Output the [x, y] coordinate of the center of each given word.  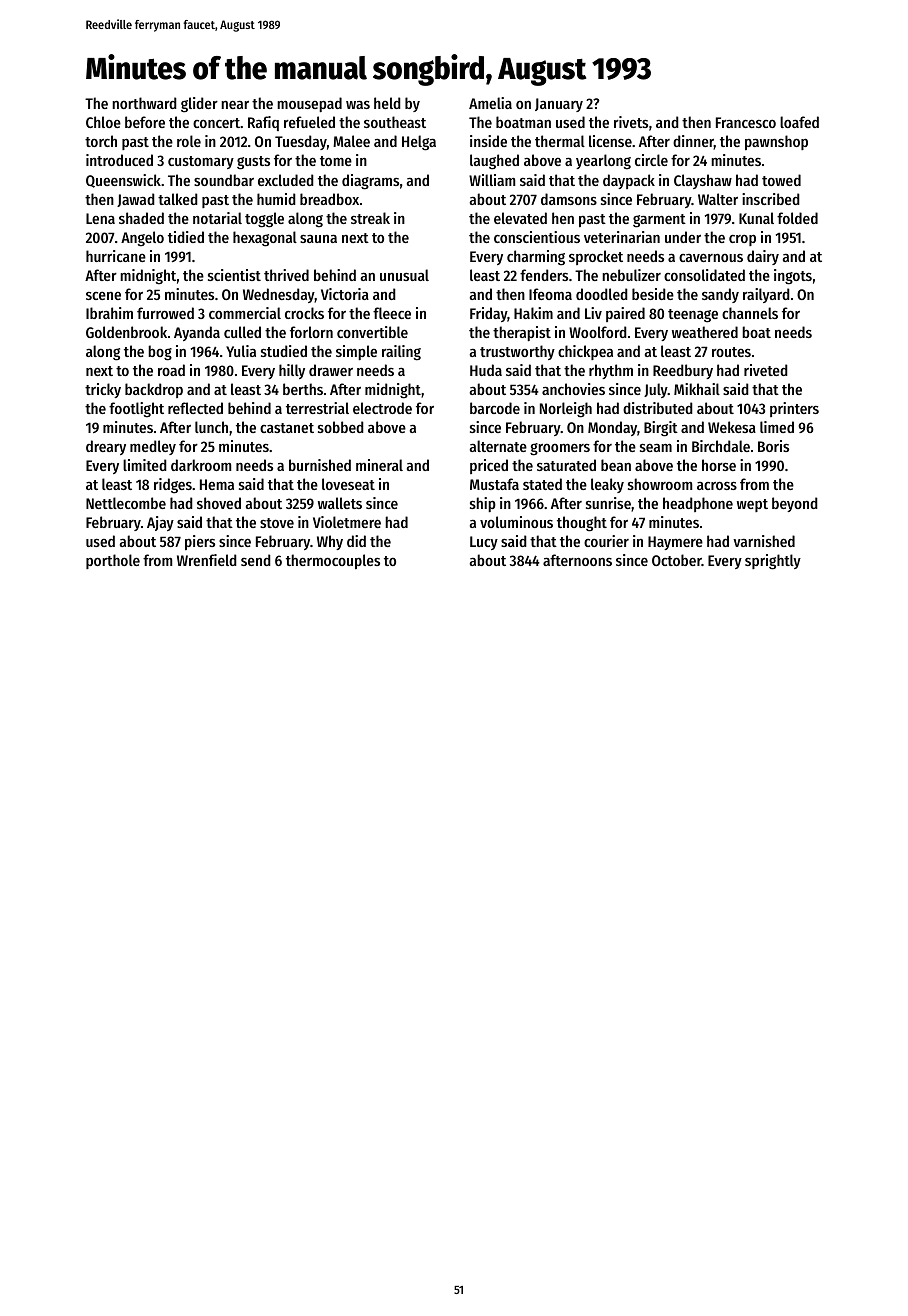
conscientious [537, 237]
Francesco [746, 122]
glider [199, 105]
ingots [793, 277]
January [559, 105]
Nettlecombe [126, 503]
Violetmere [347, 522]
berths [303, 389]
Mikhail [697, 389]
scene [103, 296]
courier [606, 541]
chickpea [585, 352]
